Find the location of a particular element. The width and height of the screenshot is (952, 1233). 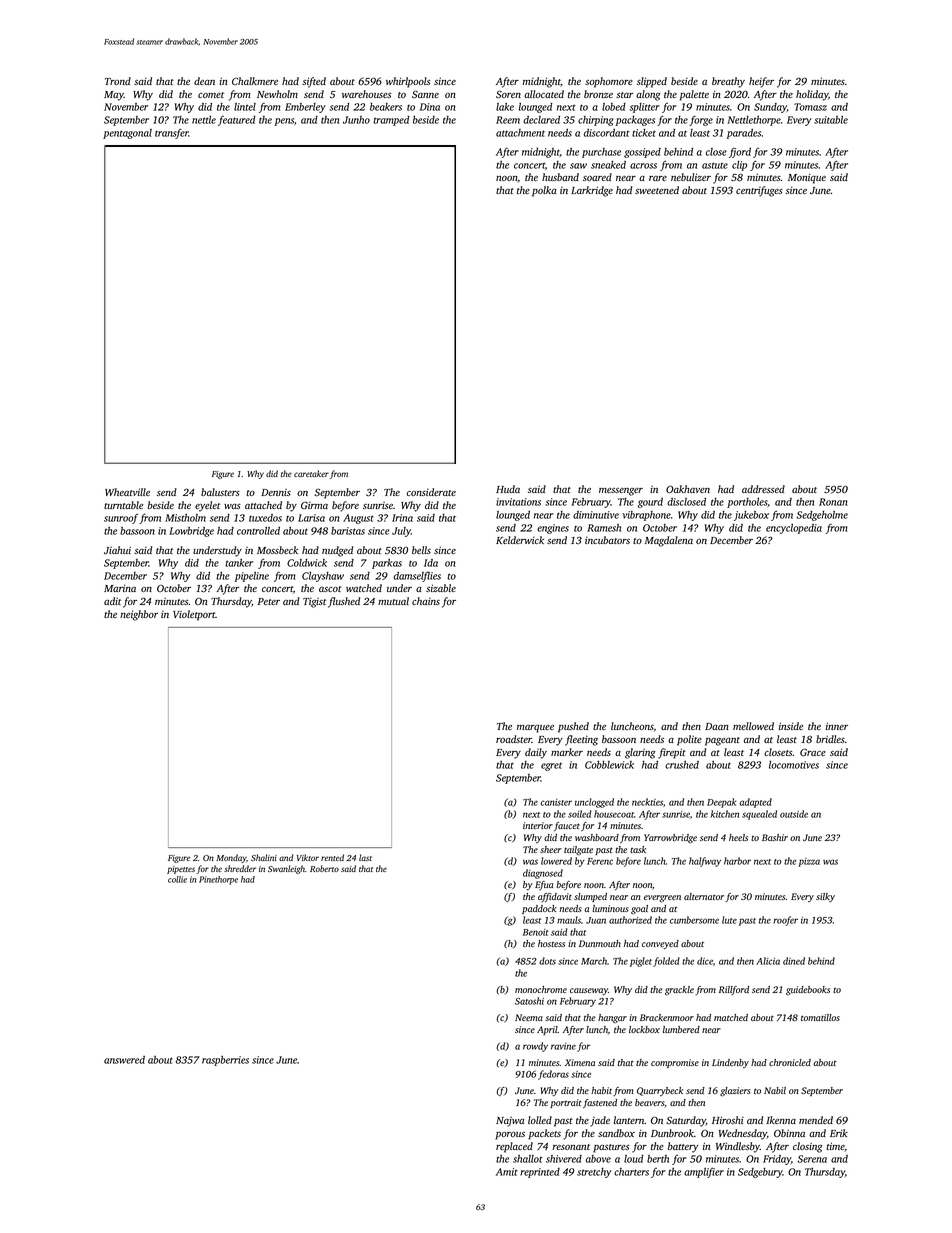

breathy is located at coordinates (728, 82).
